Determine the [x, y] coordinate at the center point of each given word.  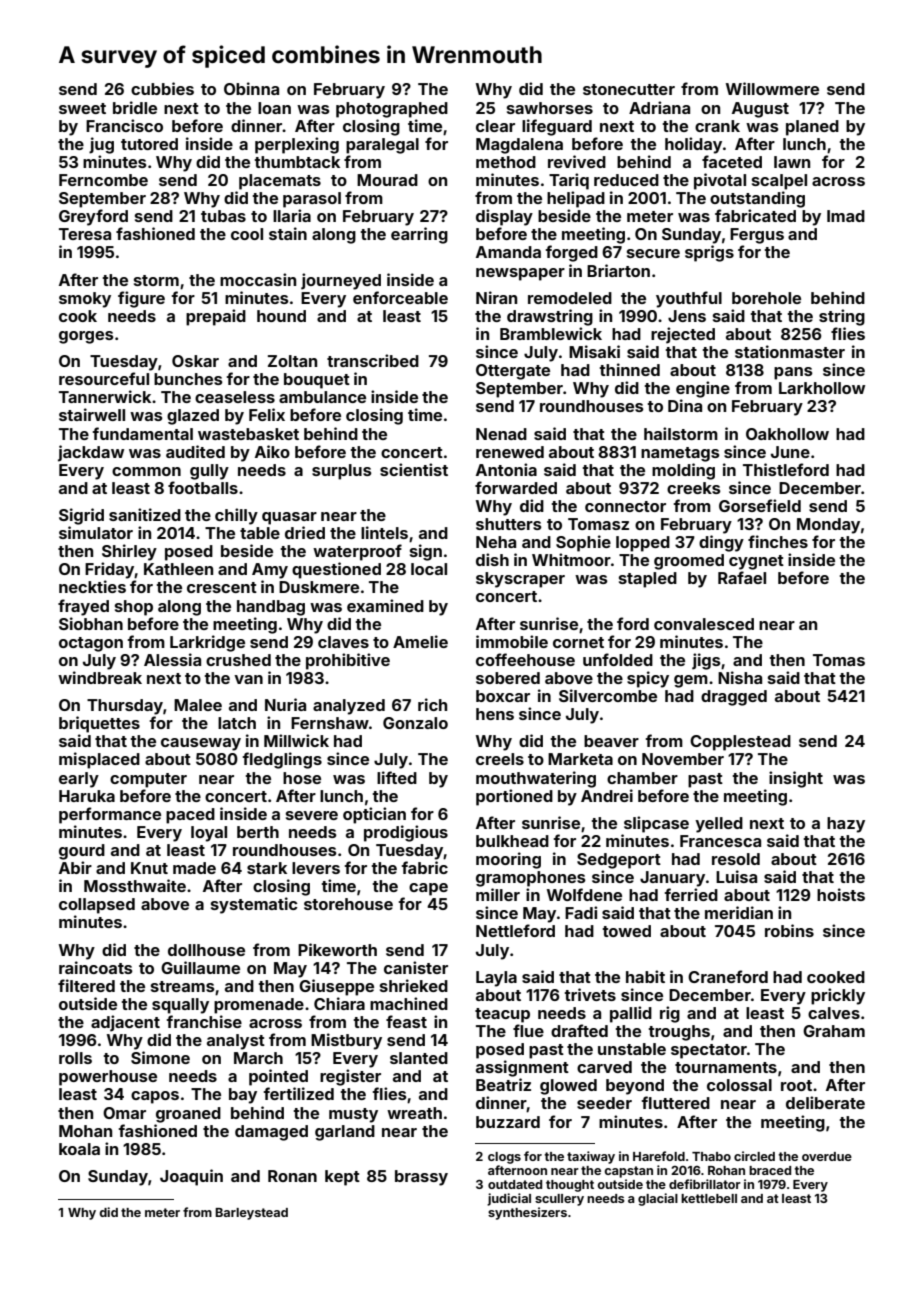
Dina [685, 405]
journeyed [341, 281]
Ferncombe [103, 180]
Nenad [501, 434]
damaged [271, 1133]
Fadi [581, 912]
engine [703, 389]
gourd [82, 852]
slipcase [656, 824]
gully [209, 472]
